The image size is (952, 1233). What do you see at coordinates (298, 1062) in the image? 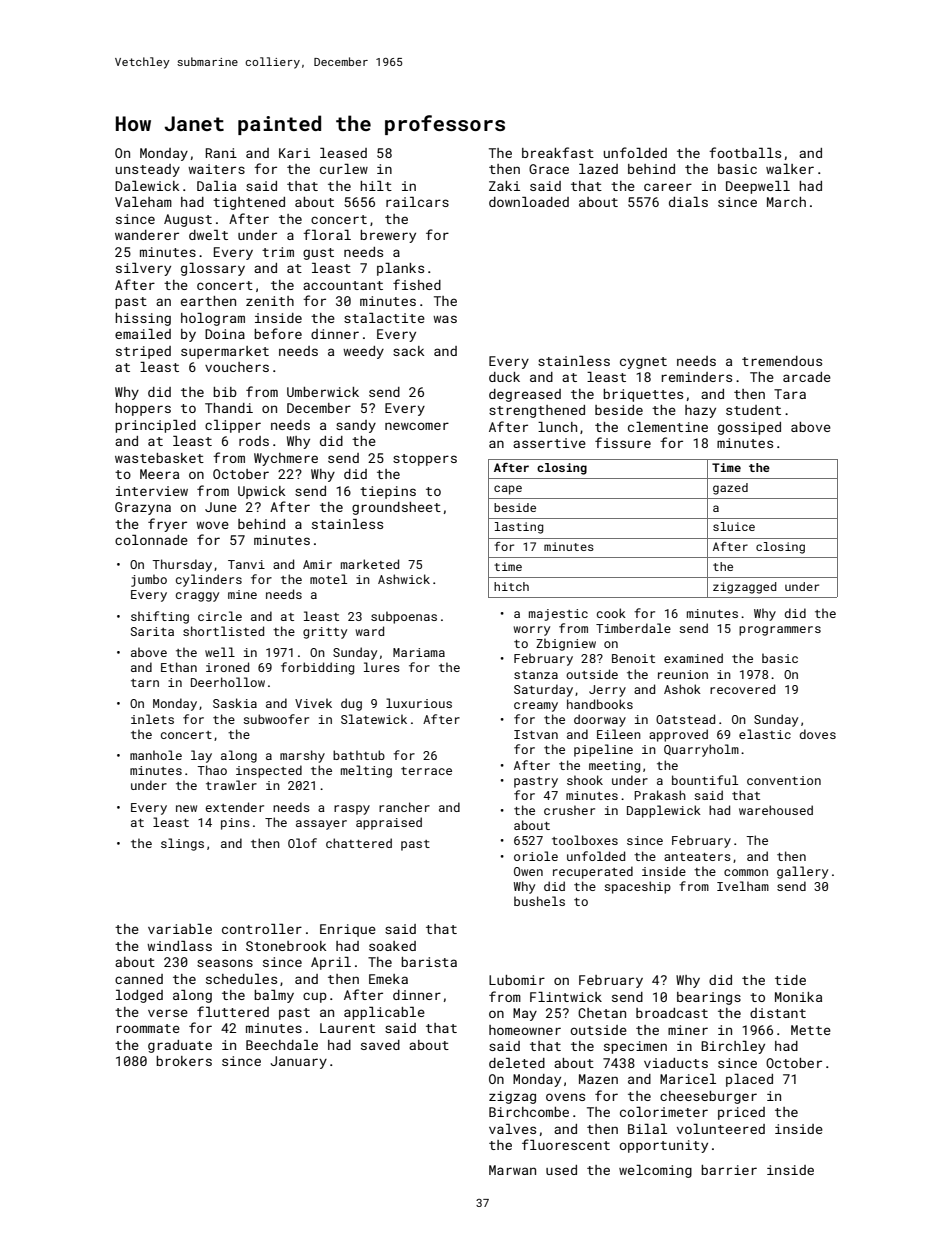
I see `January` at bounding box center [298, 1062].
